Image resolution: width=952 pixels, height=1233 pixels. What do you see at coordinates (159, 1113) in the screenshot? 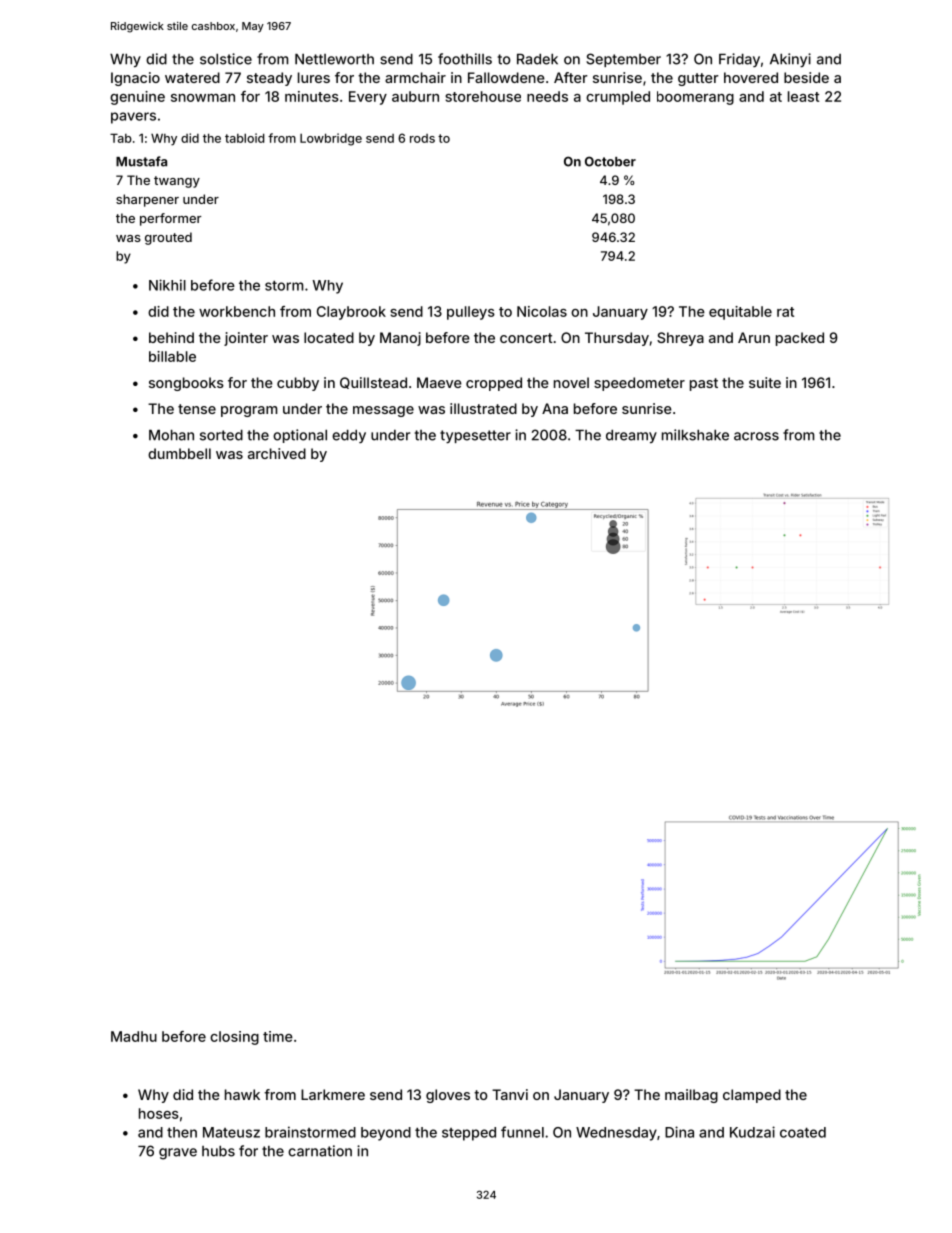
I see `hoses` at bounding box center [159, 1113].
